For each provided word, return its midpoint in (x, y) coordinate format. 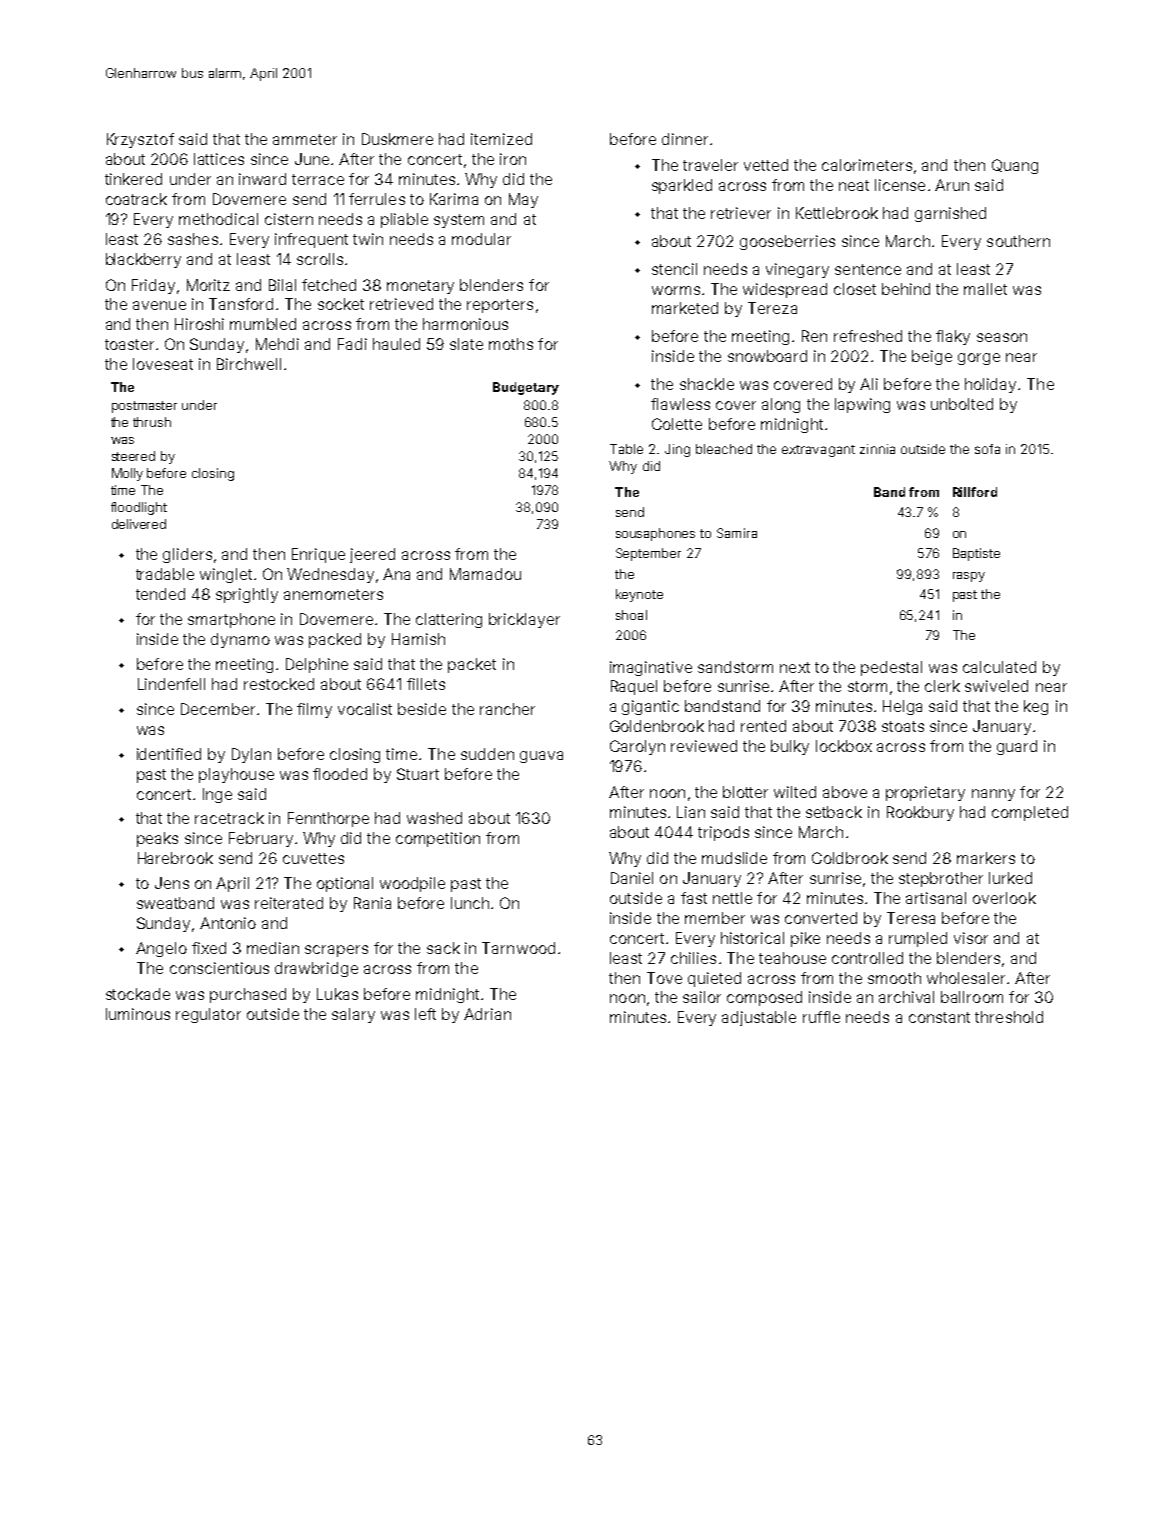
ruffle (821, 1017)
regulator (208, 1015)
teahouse (792, 958)
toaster (129, 344)
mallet (985, 289)
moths (511, 344)
